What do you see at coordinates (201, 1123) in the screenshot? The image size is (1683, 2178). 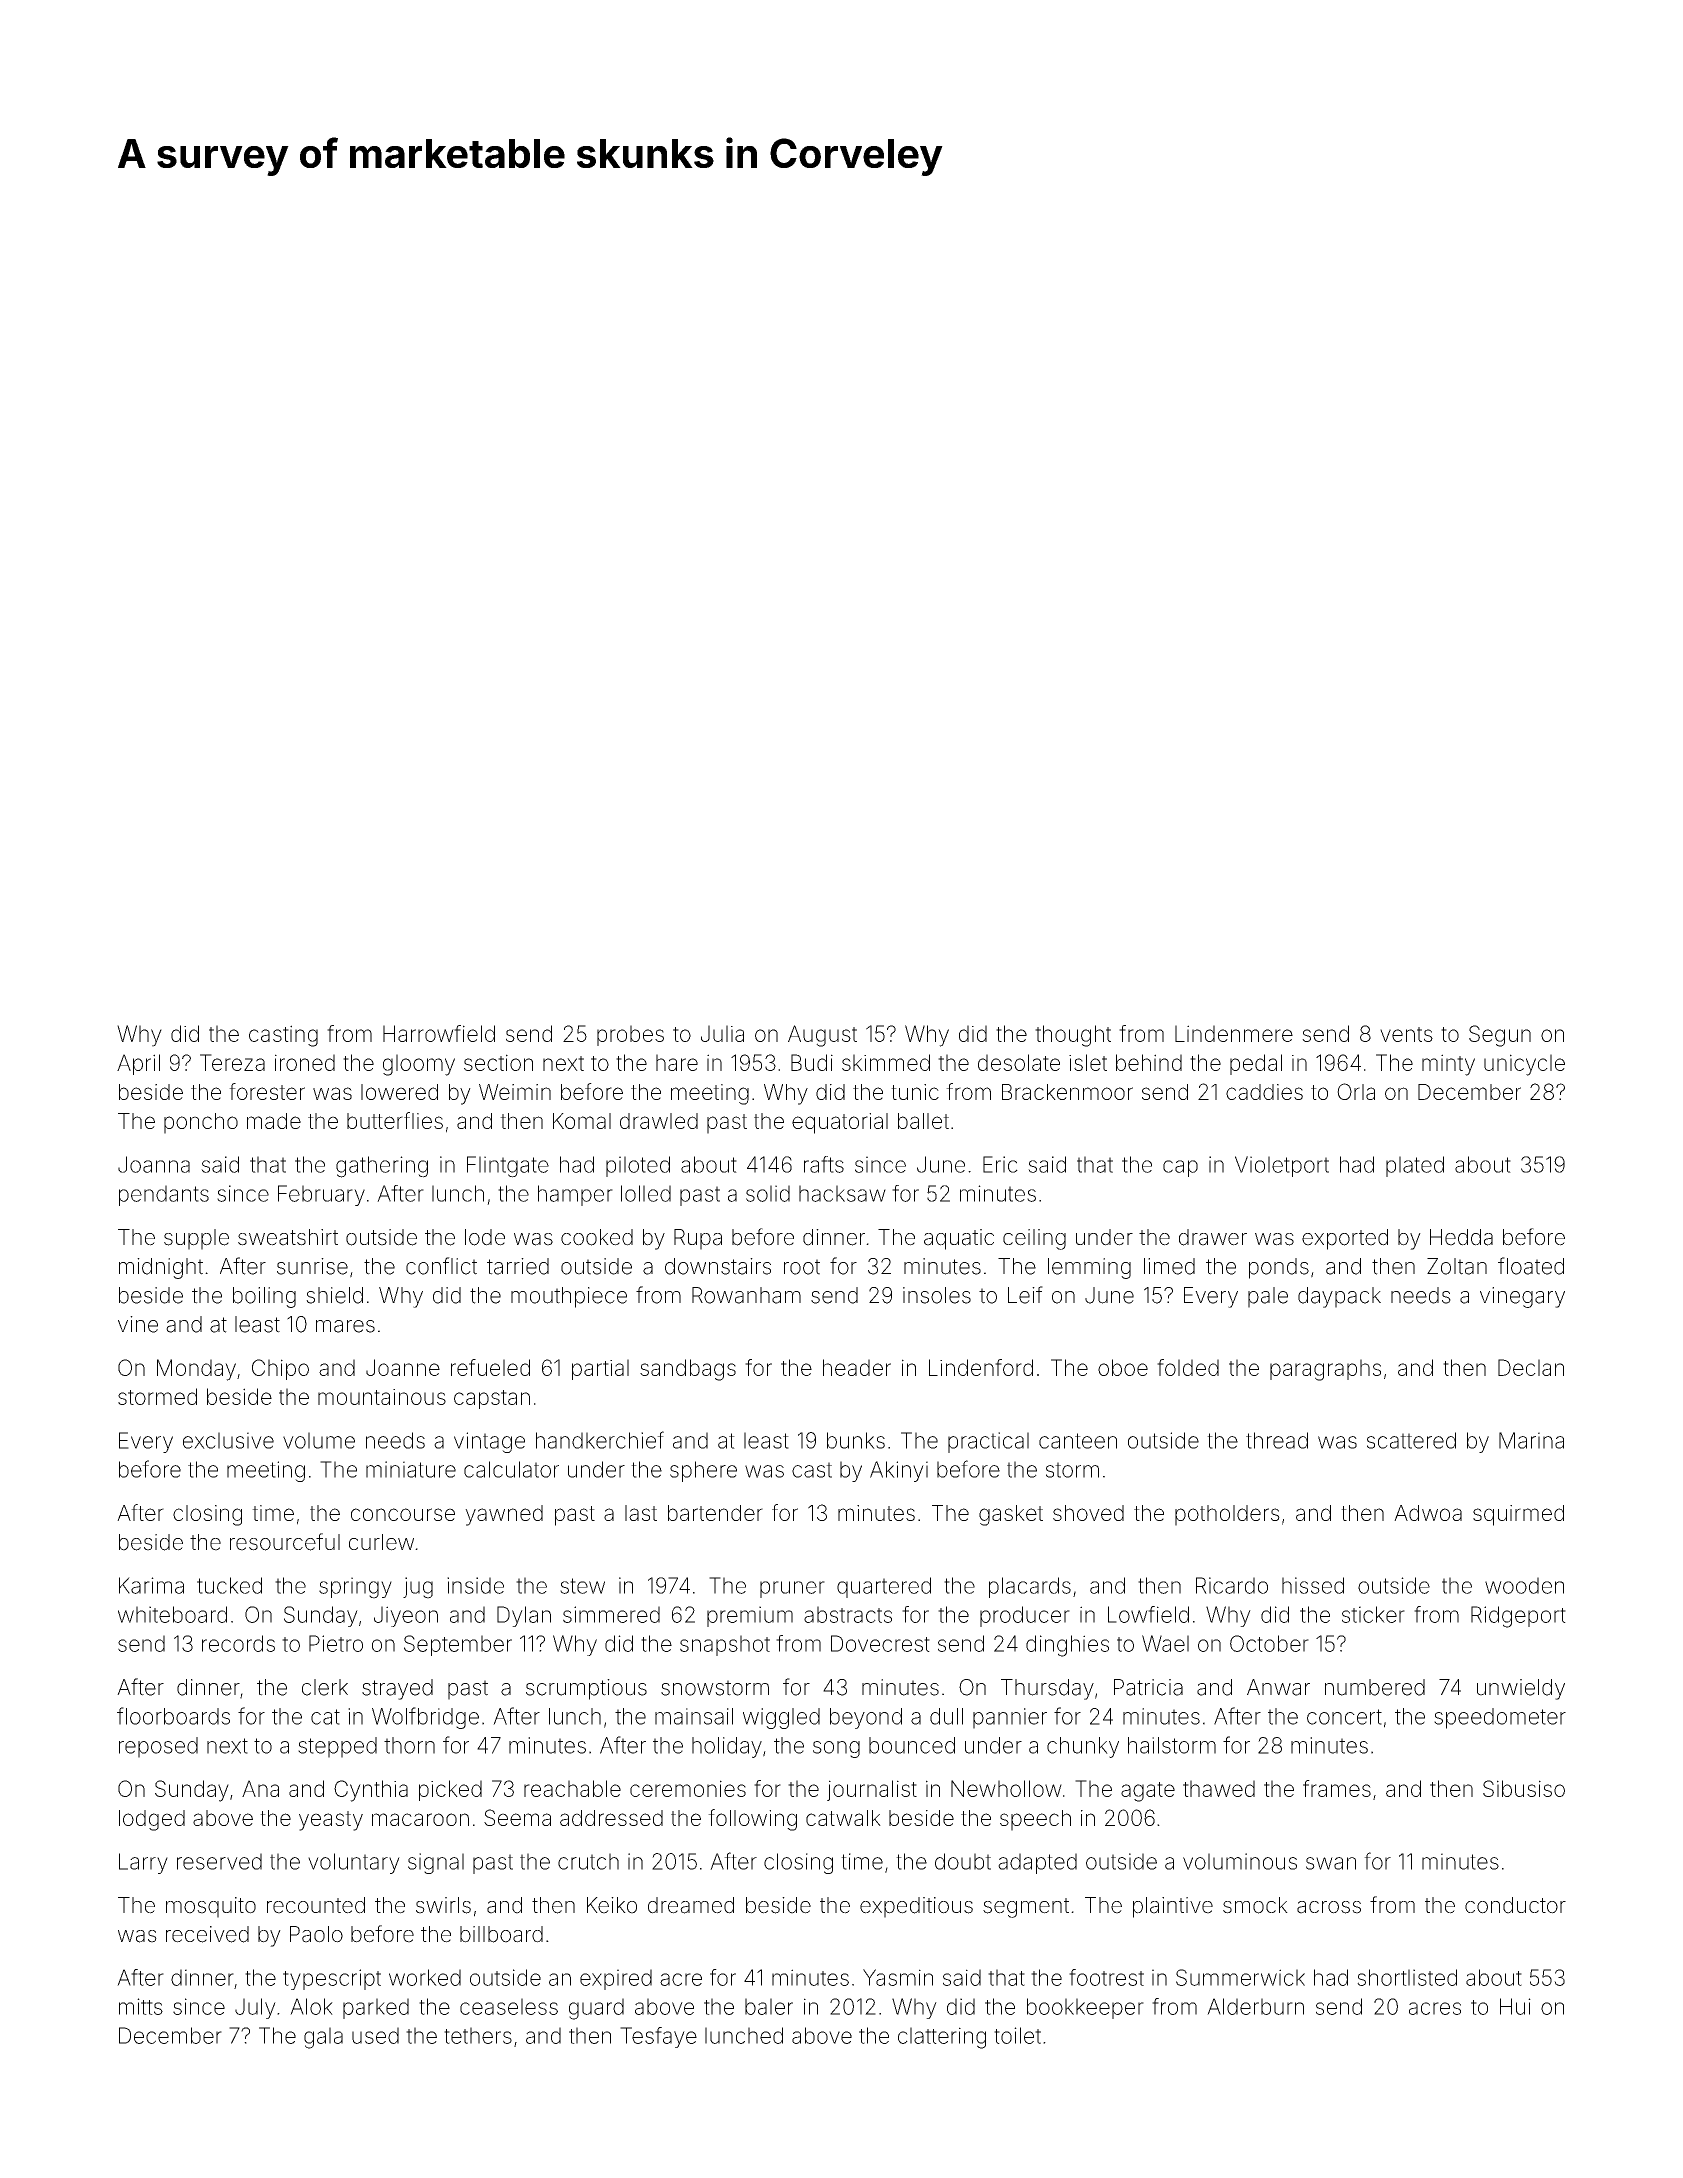 I see `poncho` at bounding box center [201, 1123].
